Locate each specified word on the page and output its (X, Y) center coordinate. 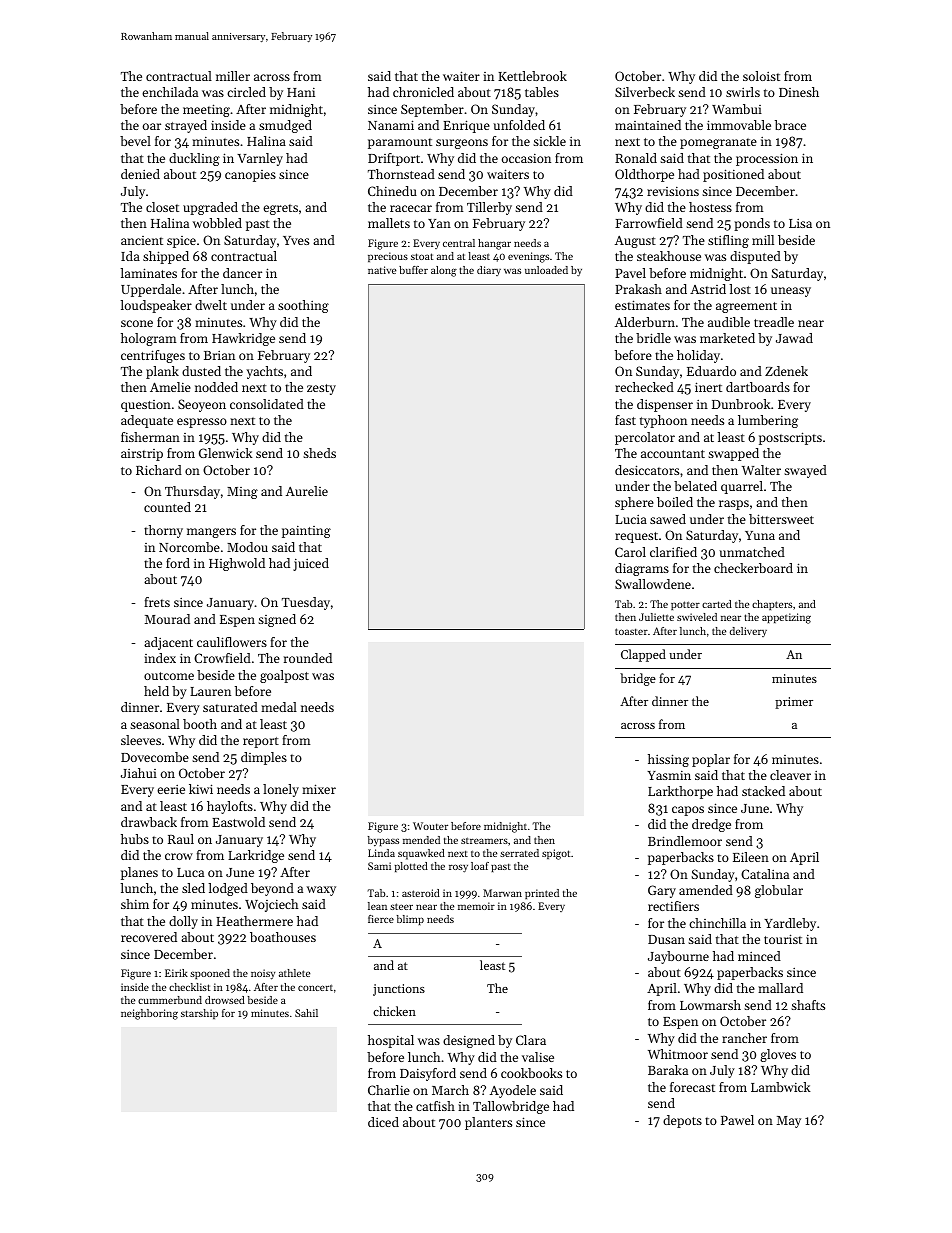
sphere (634, 503)
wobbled (217, 223)
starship (199, 1014)
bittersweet (781, 519)
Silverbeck (645, 92)
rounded (308, 658)
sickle (549, 141)
